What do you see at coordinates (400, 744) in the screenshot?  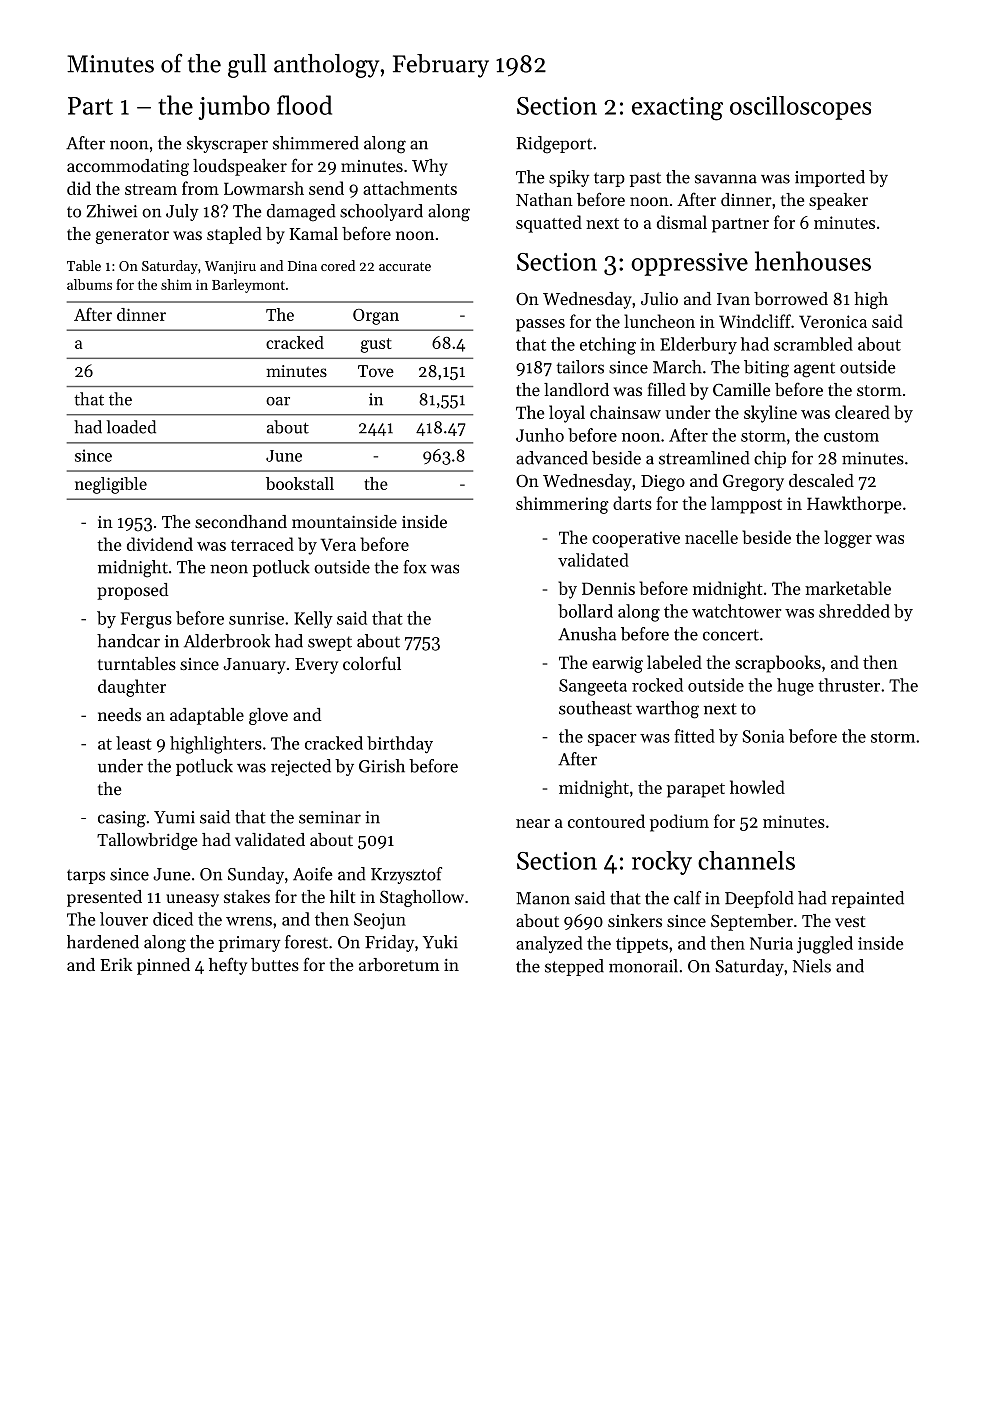 I see `birthday` at bounding box center [400, 744].
